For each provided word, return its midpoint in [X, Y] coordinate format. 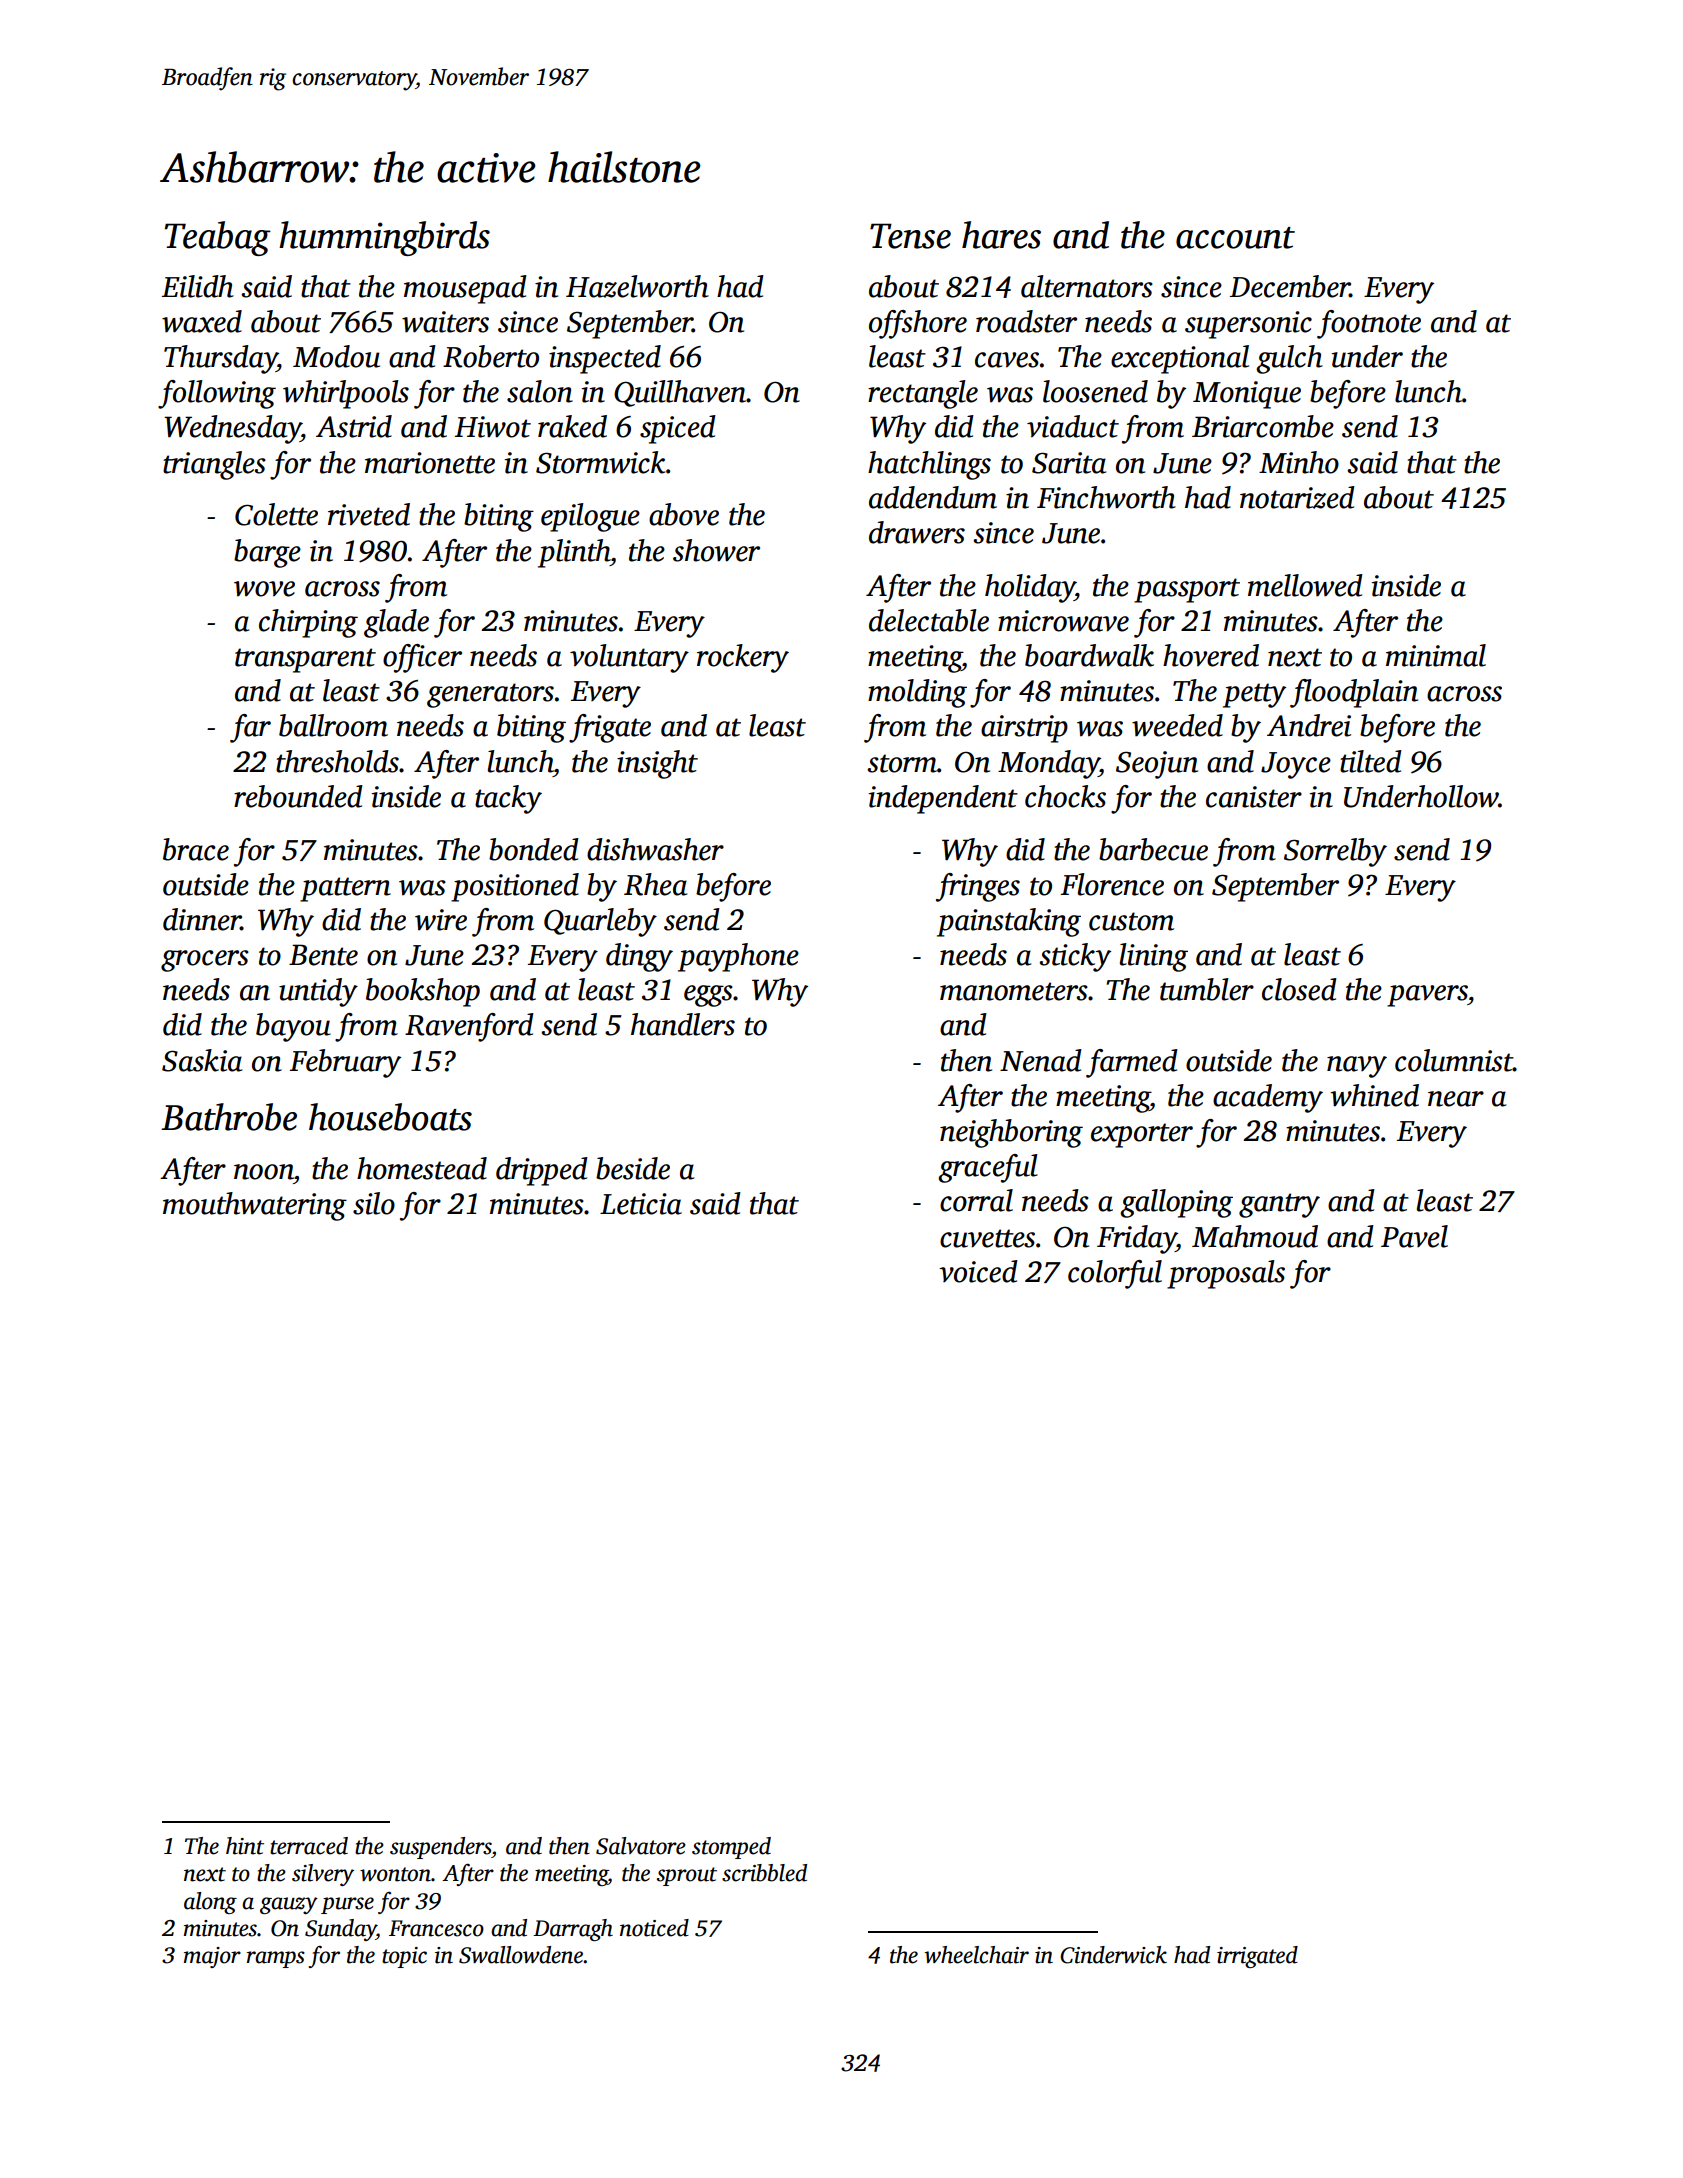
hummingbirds [384, 238]
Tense [910, 236]
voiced [978, 1271]
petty [1254, 695]
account [1235, 238]
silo [374, 1203]
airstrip [1024, 729]
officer [422, 658]
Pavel [1414, 1236]
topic [404, 1957]
